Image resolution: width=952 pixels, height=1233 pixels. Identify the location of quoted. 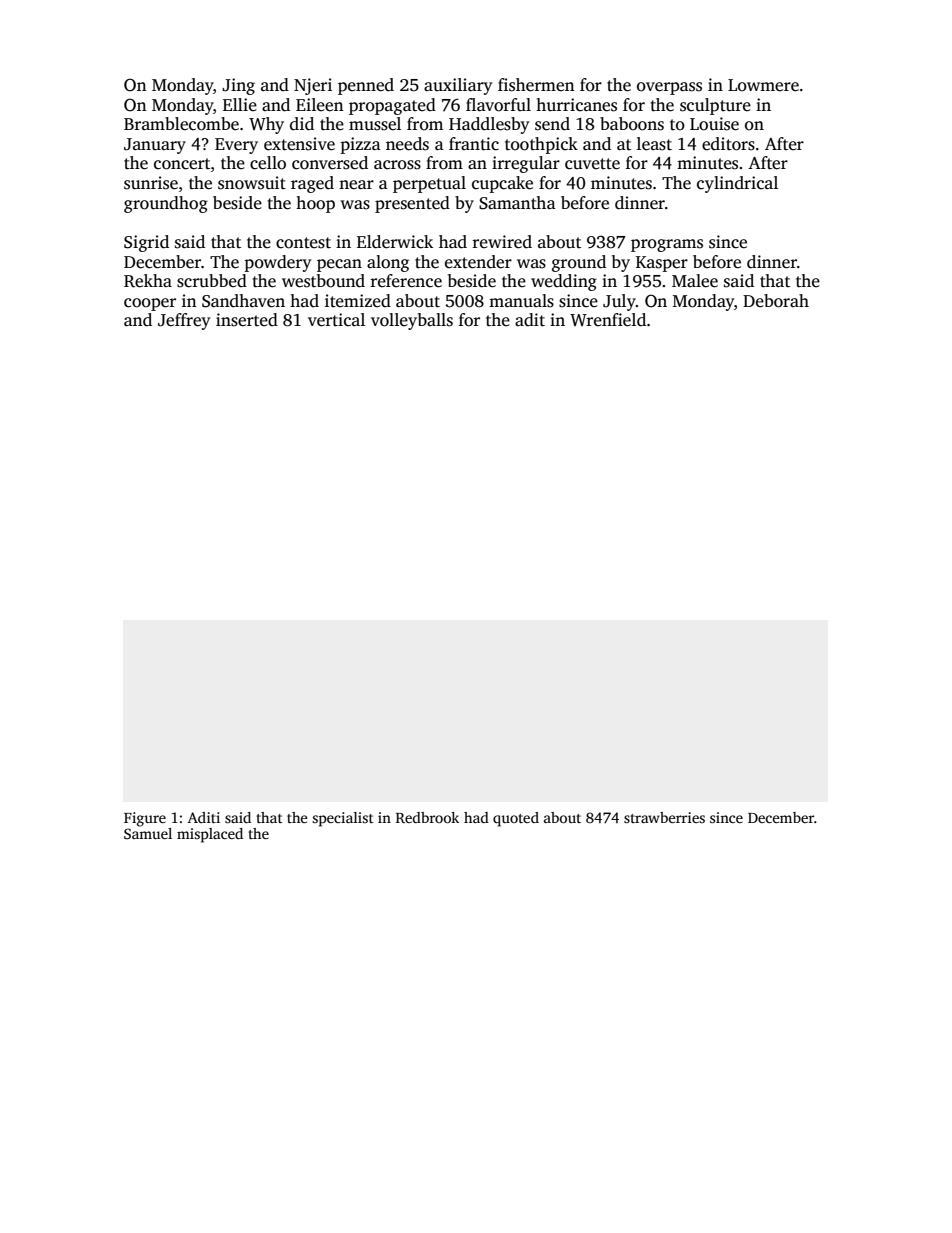
(516, 819).
